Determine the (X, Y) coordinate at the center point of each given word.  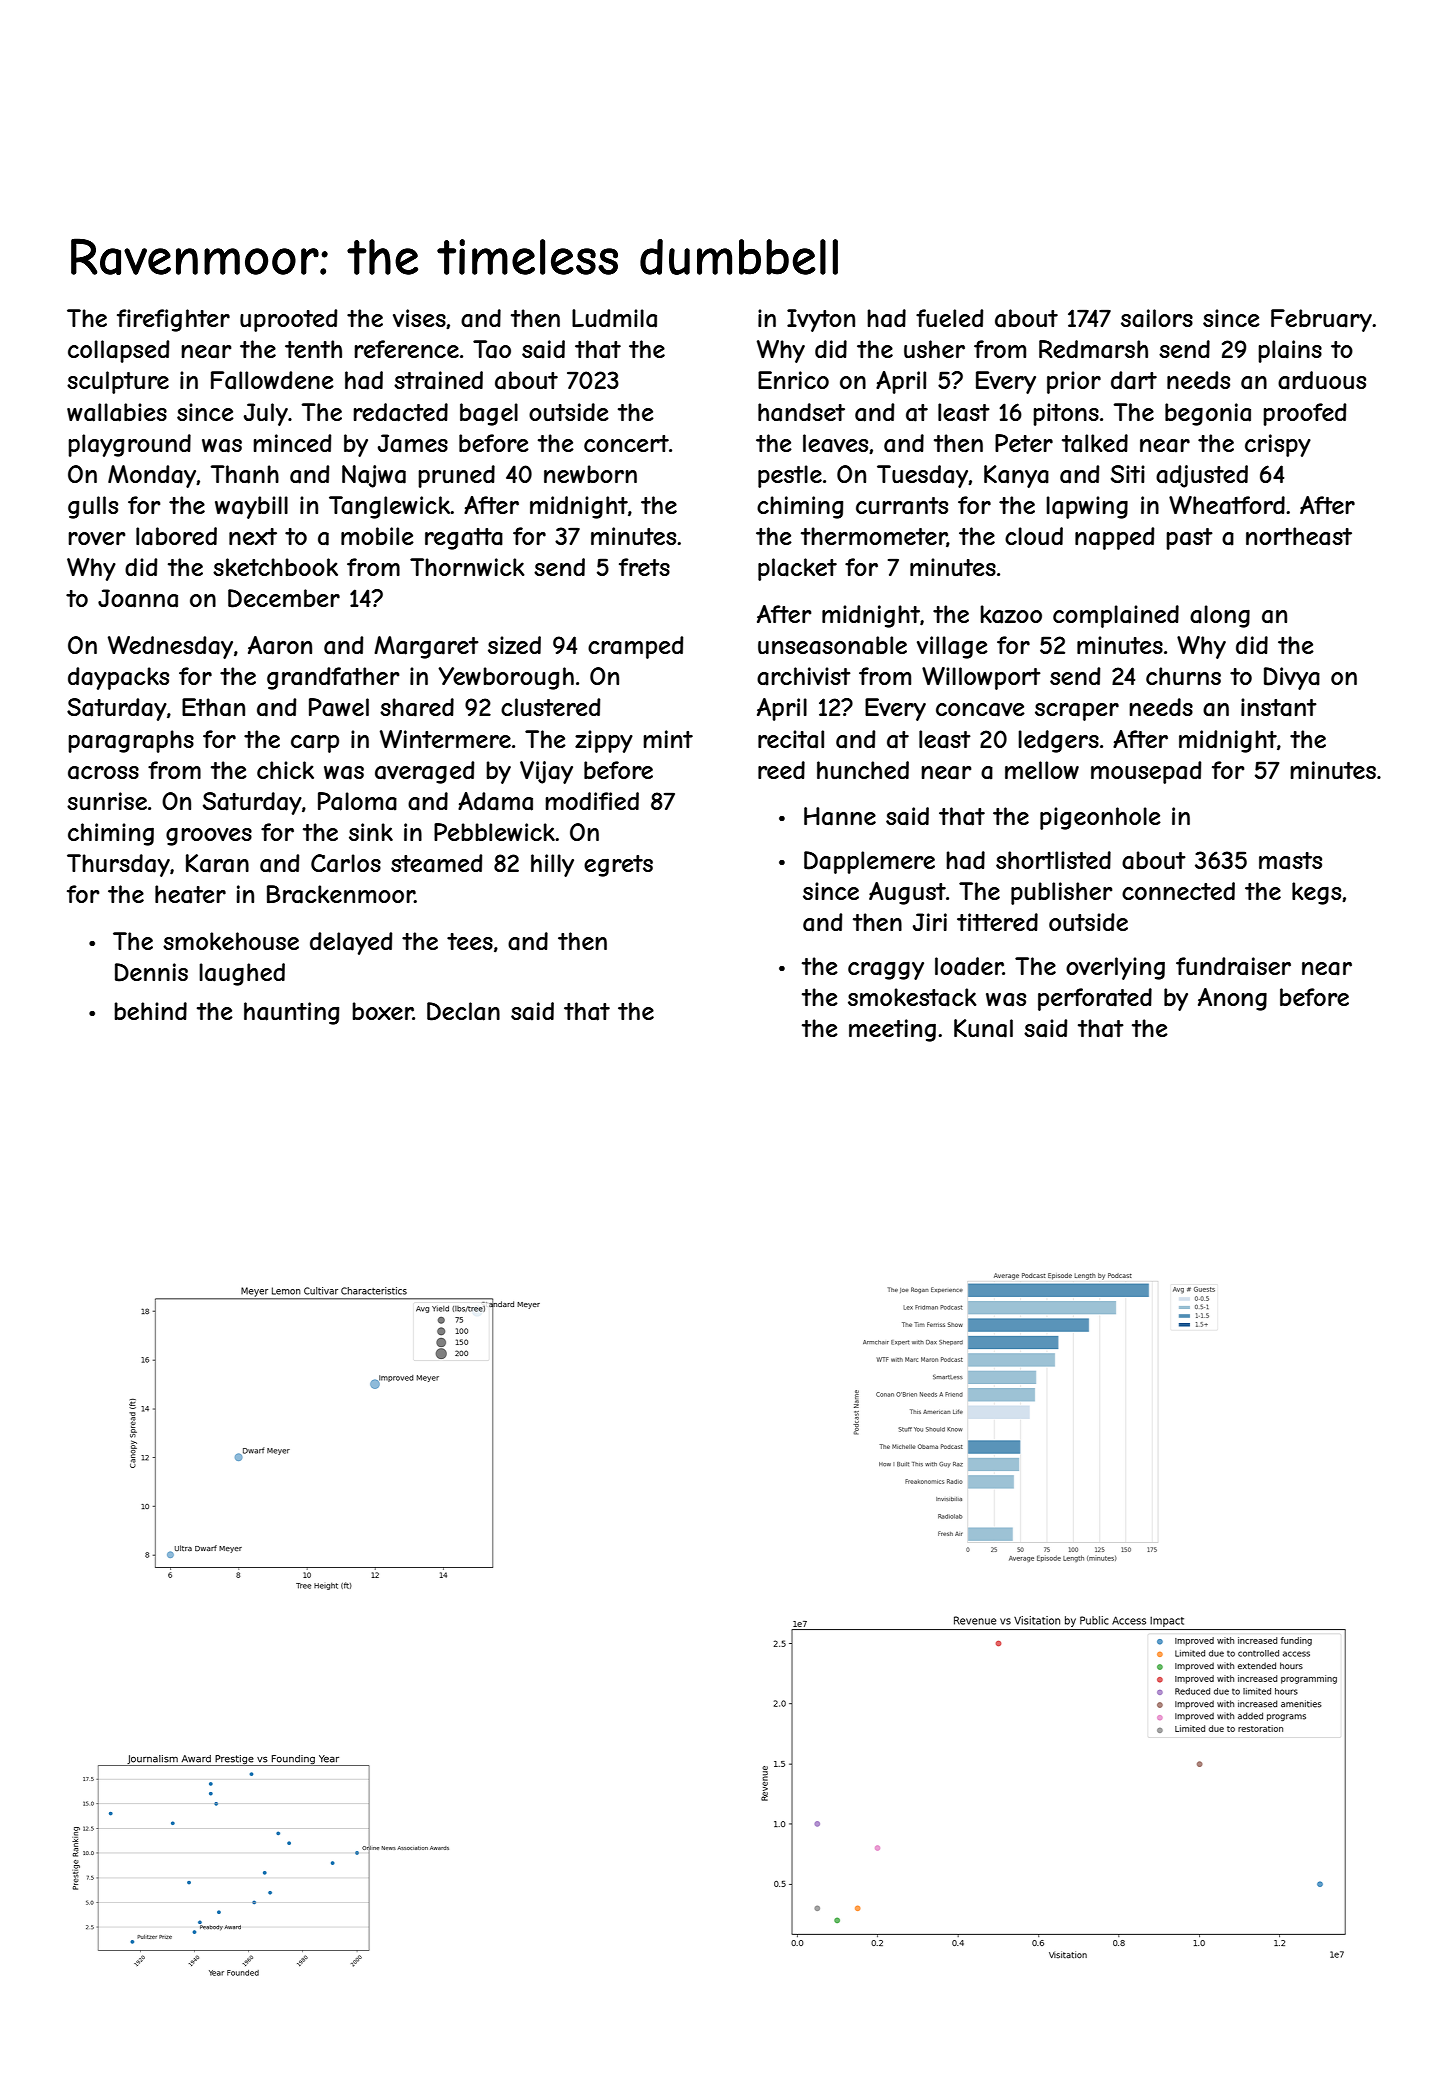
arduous (1322, 380)
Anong (1232, 999)
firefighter (173, 320)
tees (470, 941)
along (1220, 616)
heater (190, 894)
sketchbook (275, 567)
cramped (635, 647)
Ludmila (614, 318)
